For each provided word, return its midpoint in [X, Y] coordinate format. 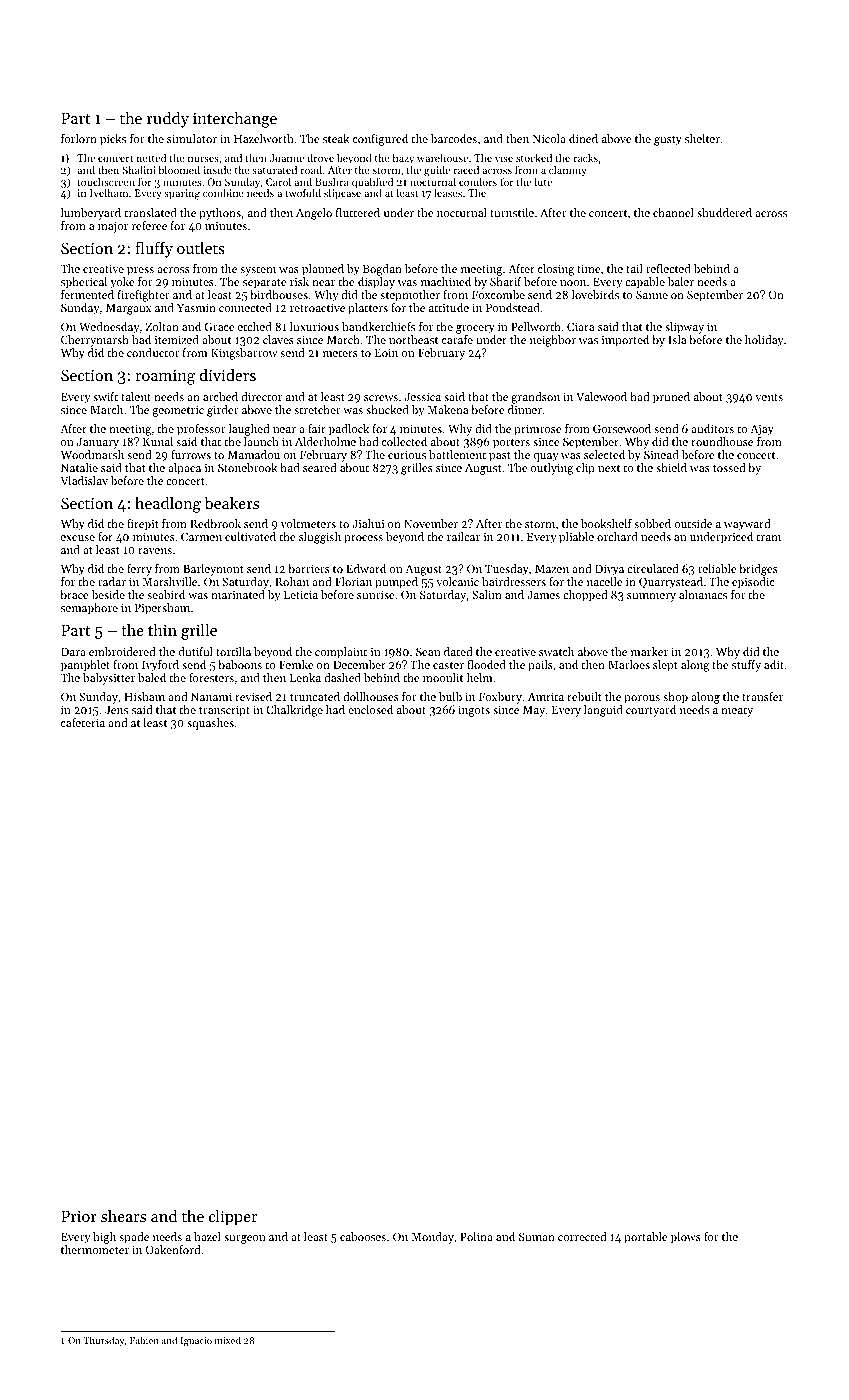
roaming [165, 377]
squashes [210, 724]
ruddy [168, 119]
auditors [712, 428]
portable [646, 1238]
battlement [457, 454]
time [589, 269]
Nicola [549, 138]
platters [368, 309]
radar [112, 581]
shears [123, 1215]
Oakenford [173, 1249]
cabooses [363, 1236]
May [534, 711]
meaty [737, 712]
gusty [668, 141]
